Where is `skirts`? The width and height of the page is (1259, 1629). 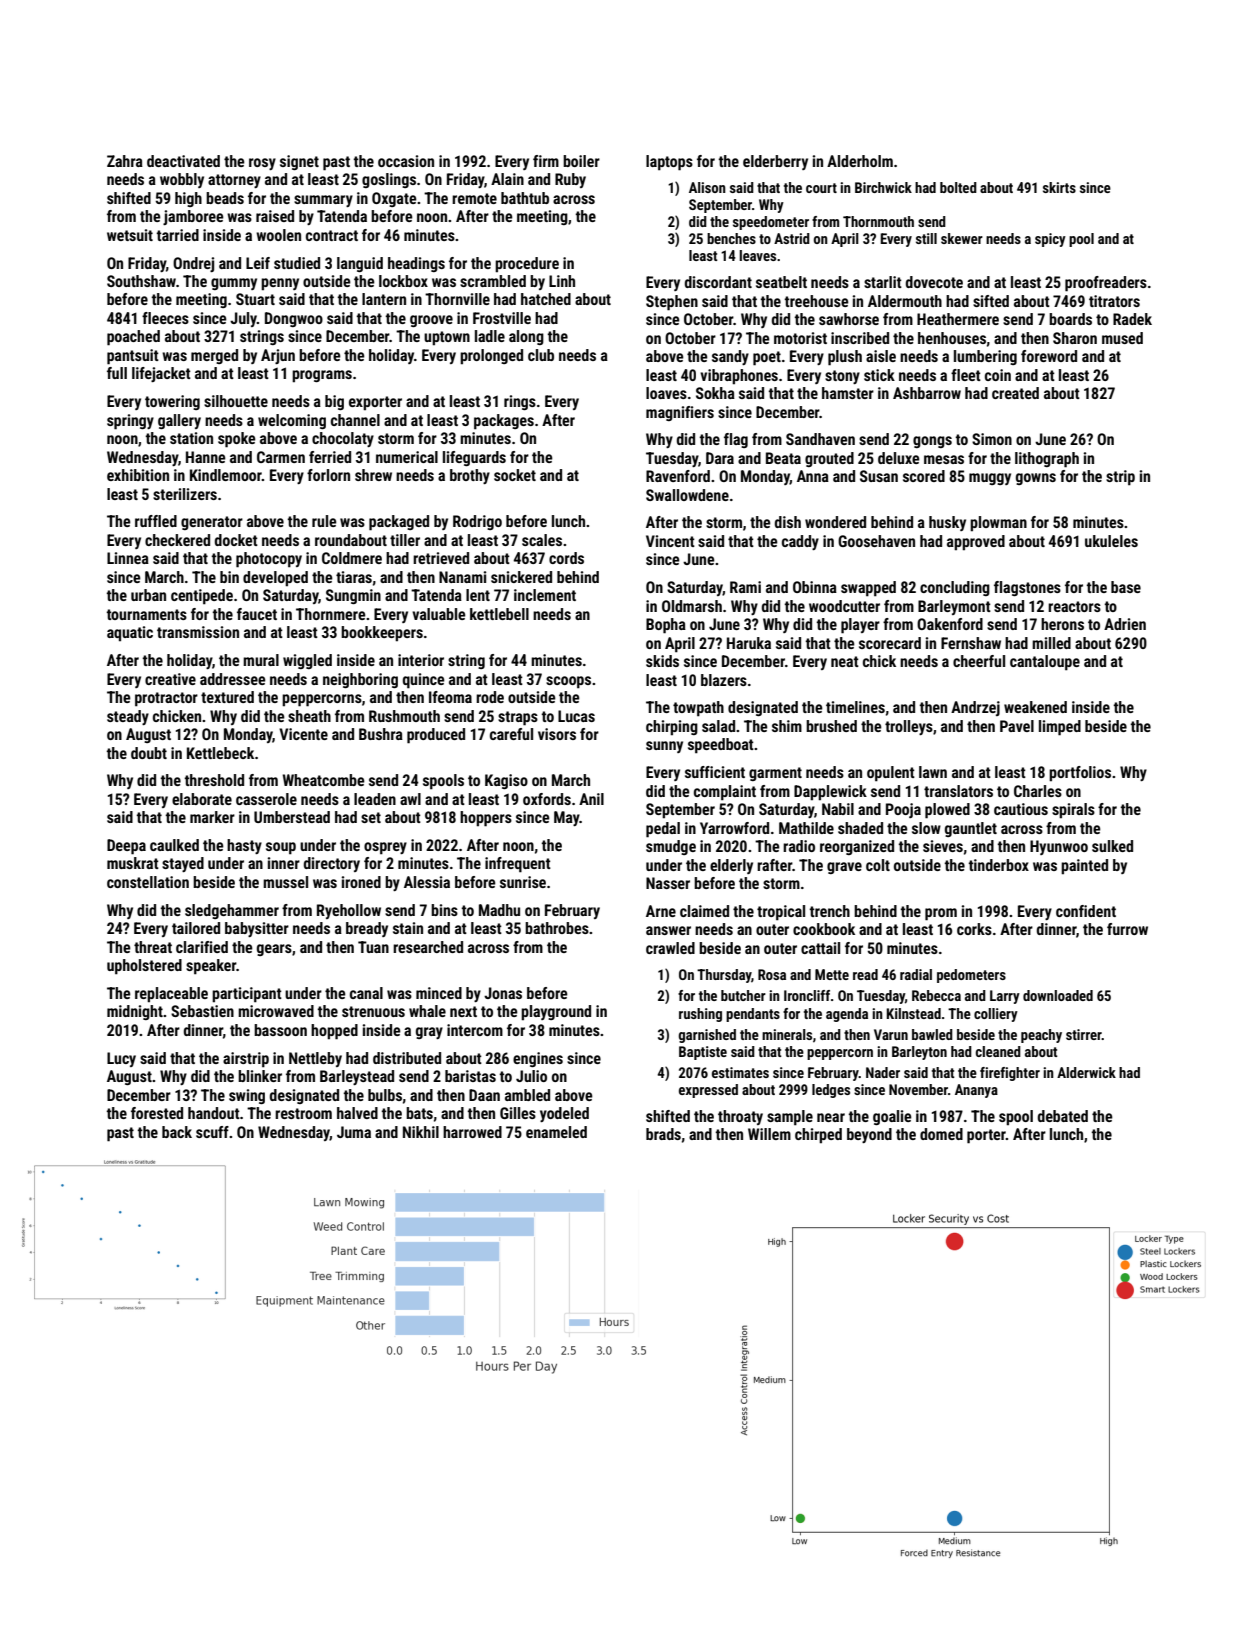 skirts is located at coordinates (1059, 187).
